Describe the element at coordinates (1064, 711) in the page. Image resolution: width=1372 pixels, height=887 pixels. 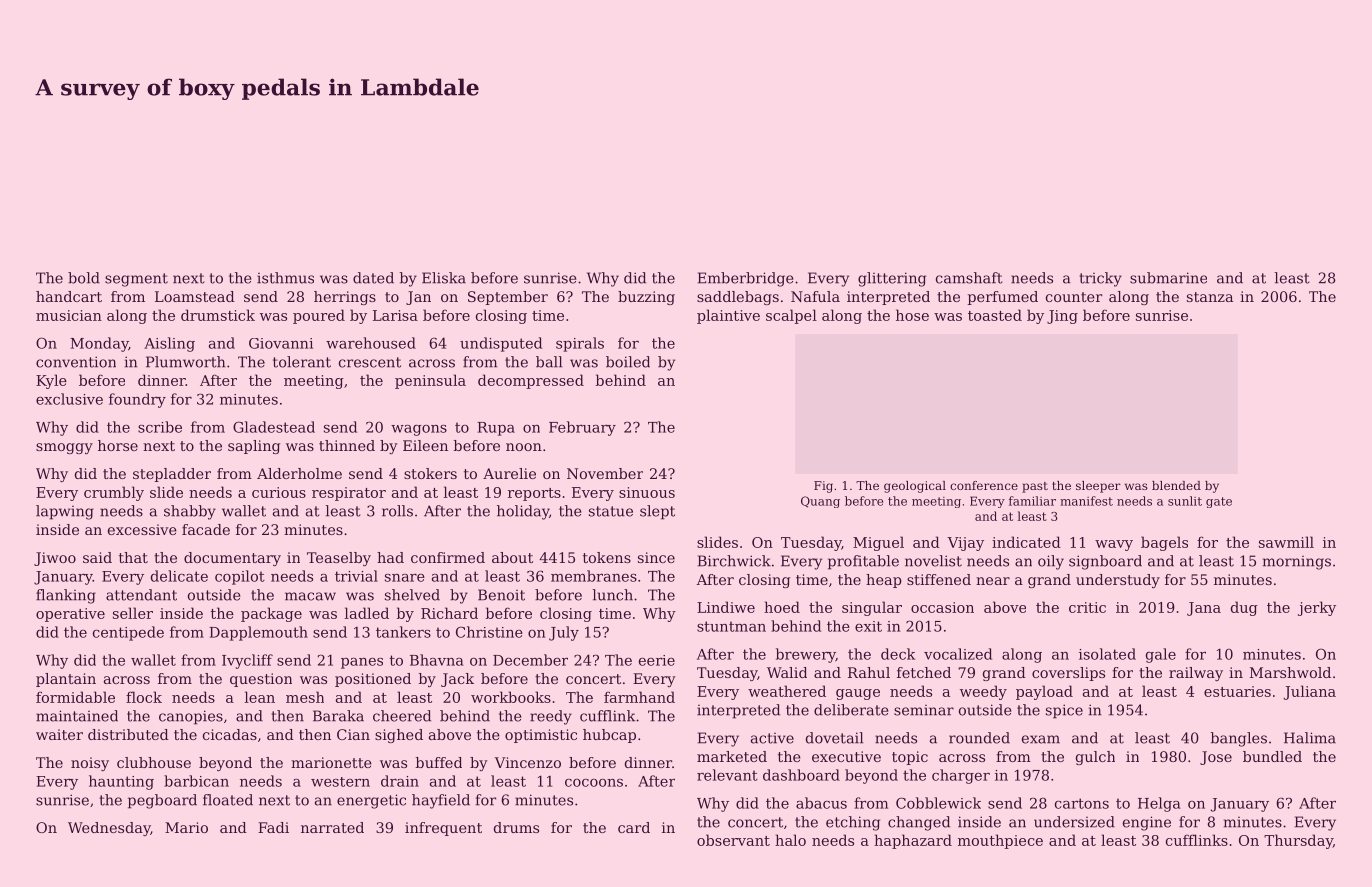
I see `spice` at that location.
